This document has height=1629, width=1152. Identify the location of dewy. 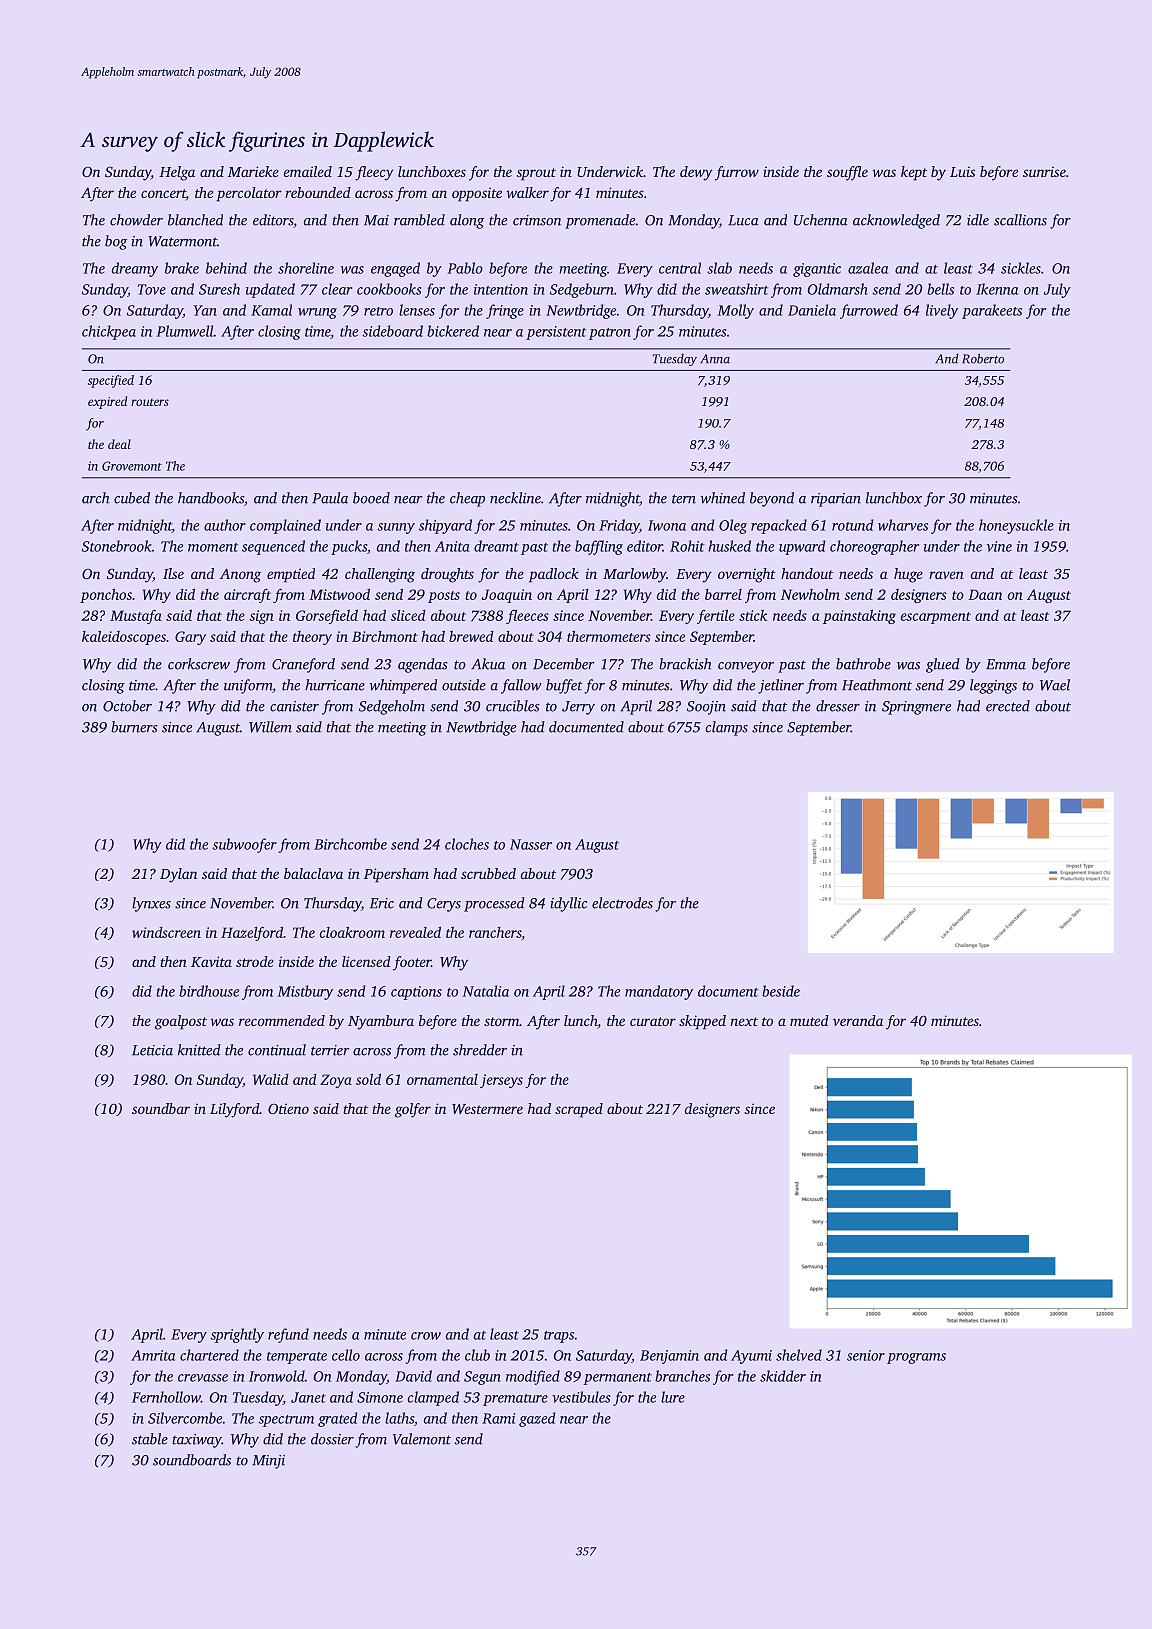
(696, 173).
